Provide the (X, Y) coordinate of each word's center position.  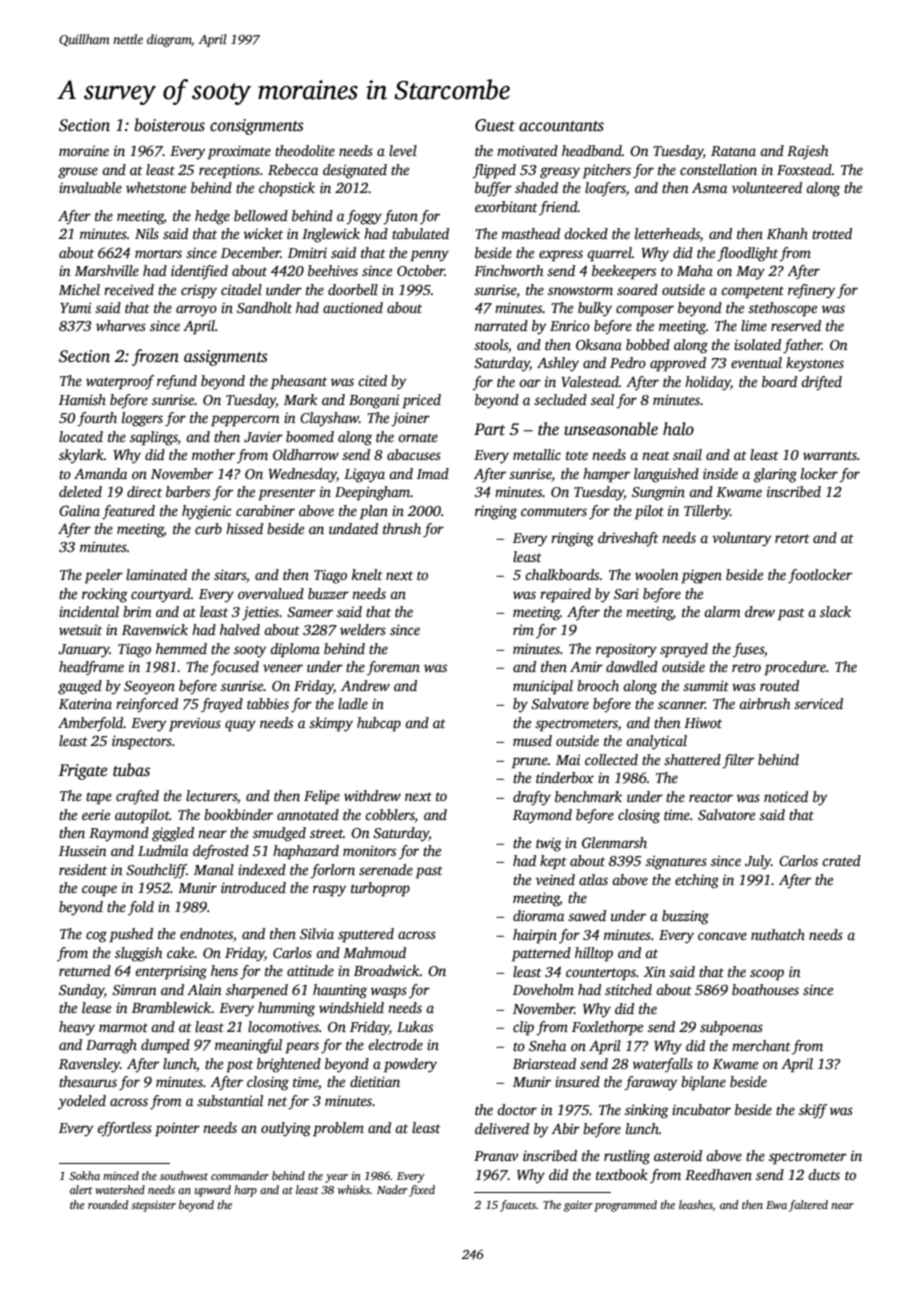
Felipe (322, 797)
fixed (422, 1191)
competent (752, 292)
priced (421, 401)
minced (121, 1175)
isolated (757, 344)
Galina (79, 510)
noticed (786, 796)
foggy (364, 217)
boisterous (169, 125)
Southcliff (156, 871)
